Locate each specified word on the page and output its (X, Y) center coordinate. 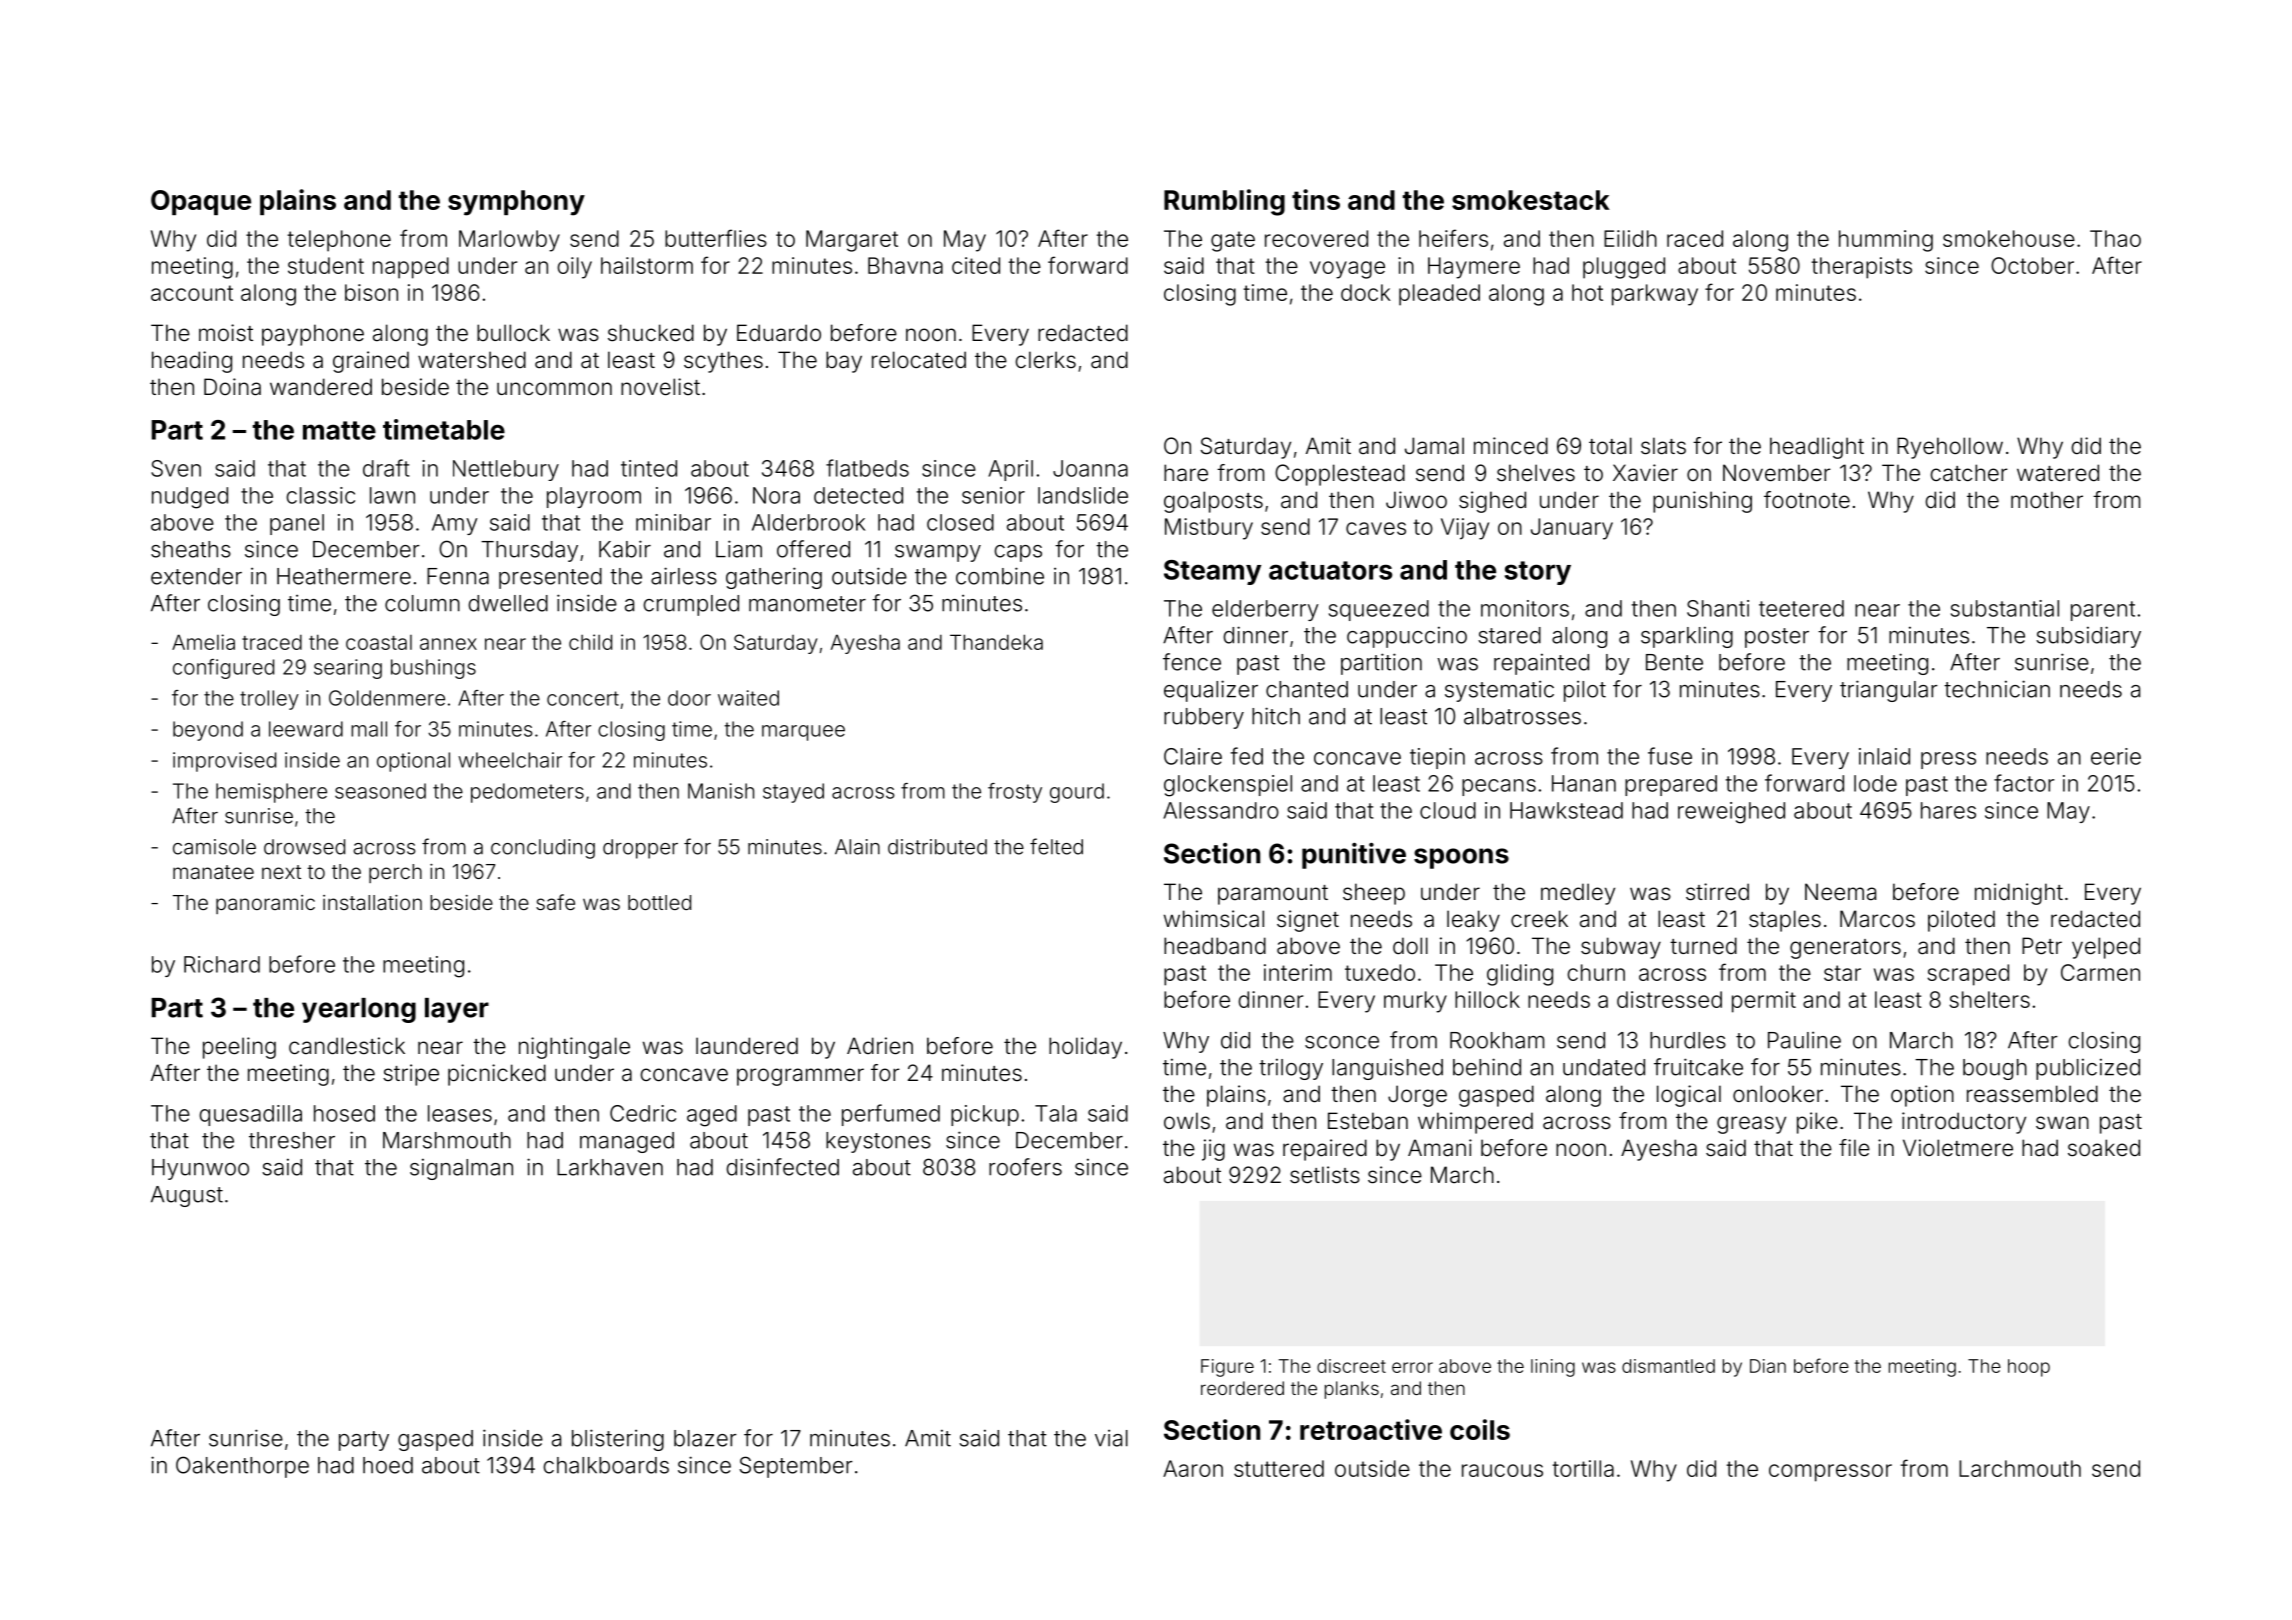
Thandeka (996, 642)
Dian (1768, 1366)
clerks (1046, 360)
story (1538, 573)
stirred (1717, 892)
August (187, 1196)
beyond (208, 731)
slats (1663, 446)
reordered (1242, 1388)
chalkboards (606, 1465)
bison (371, 292)
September (796, 1467)
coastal (379, 642)
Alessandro (1221, 810)
